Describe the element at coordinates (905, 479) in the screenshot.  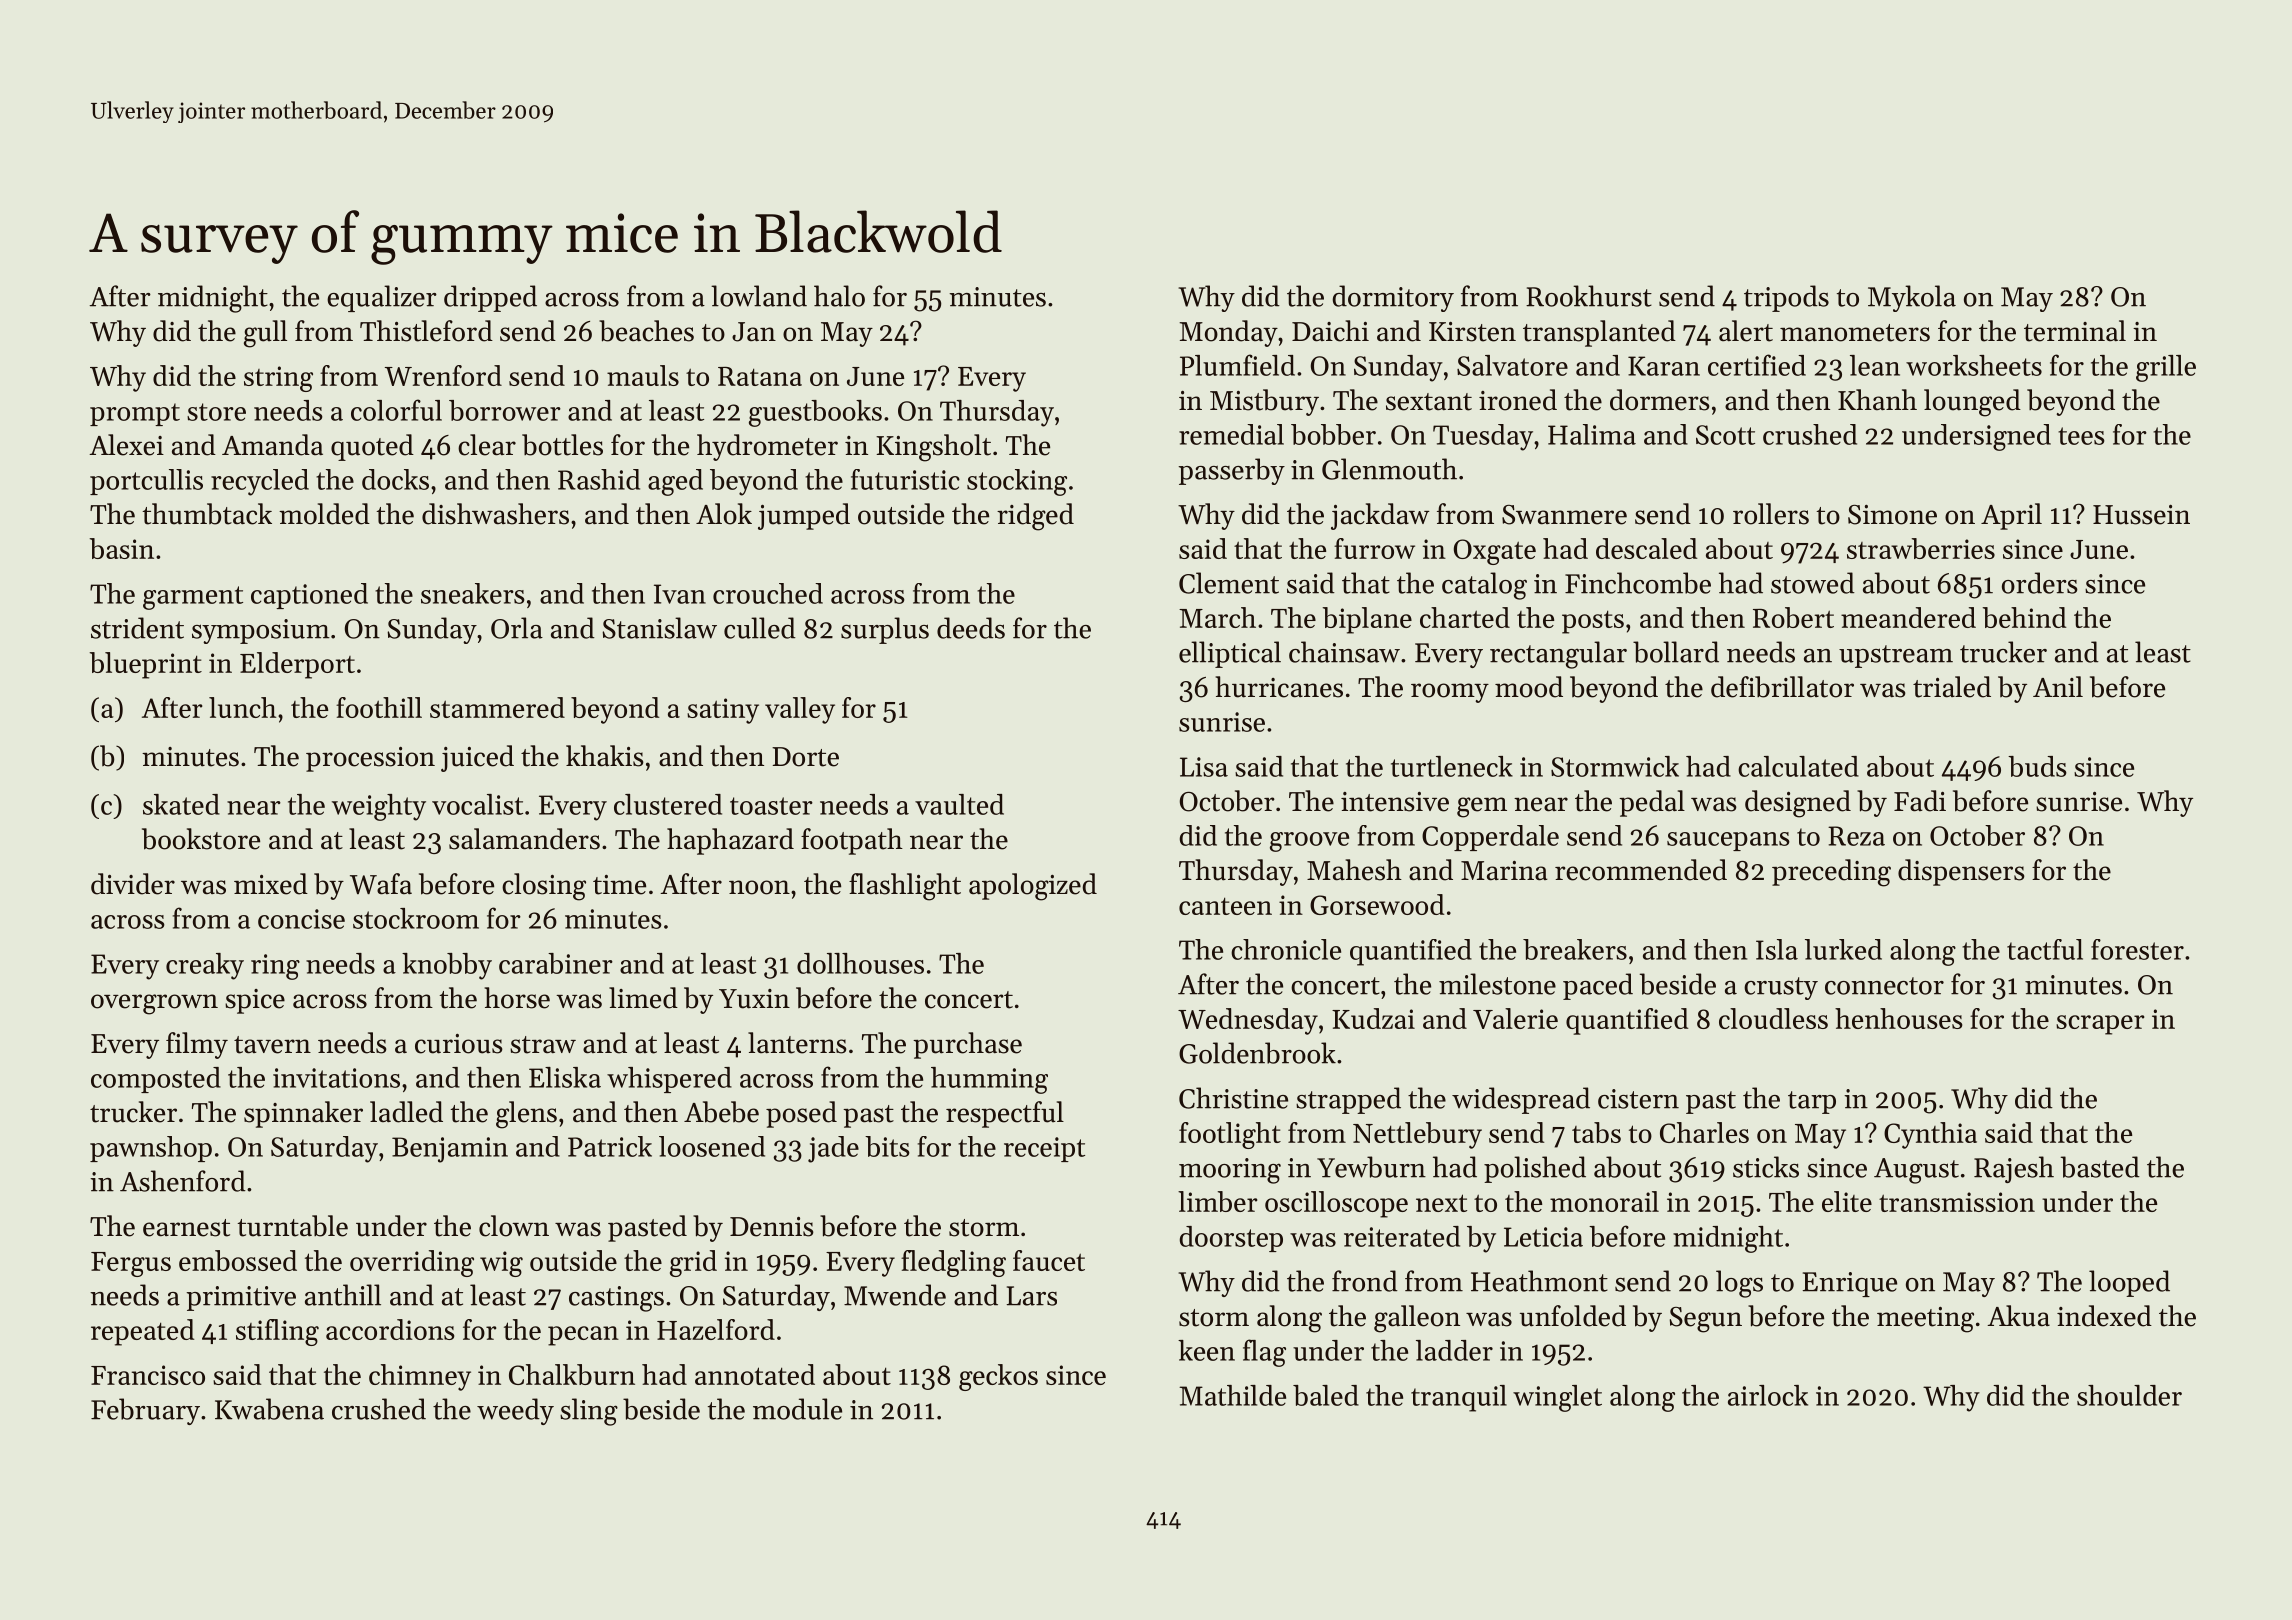
I see `futuristic` at that location.
